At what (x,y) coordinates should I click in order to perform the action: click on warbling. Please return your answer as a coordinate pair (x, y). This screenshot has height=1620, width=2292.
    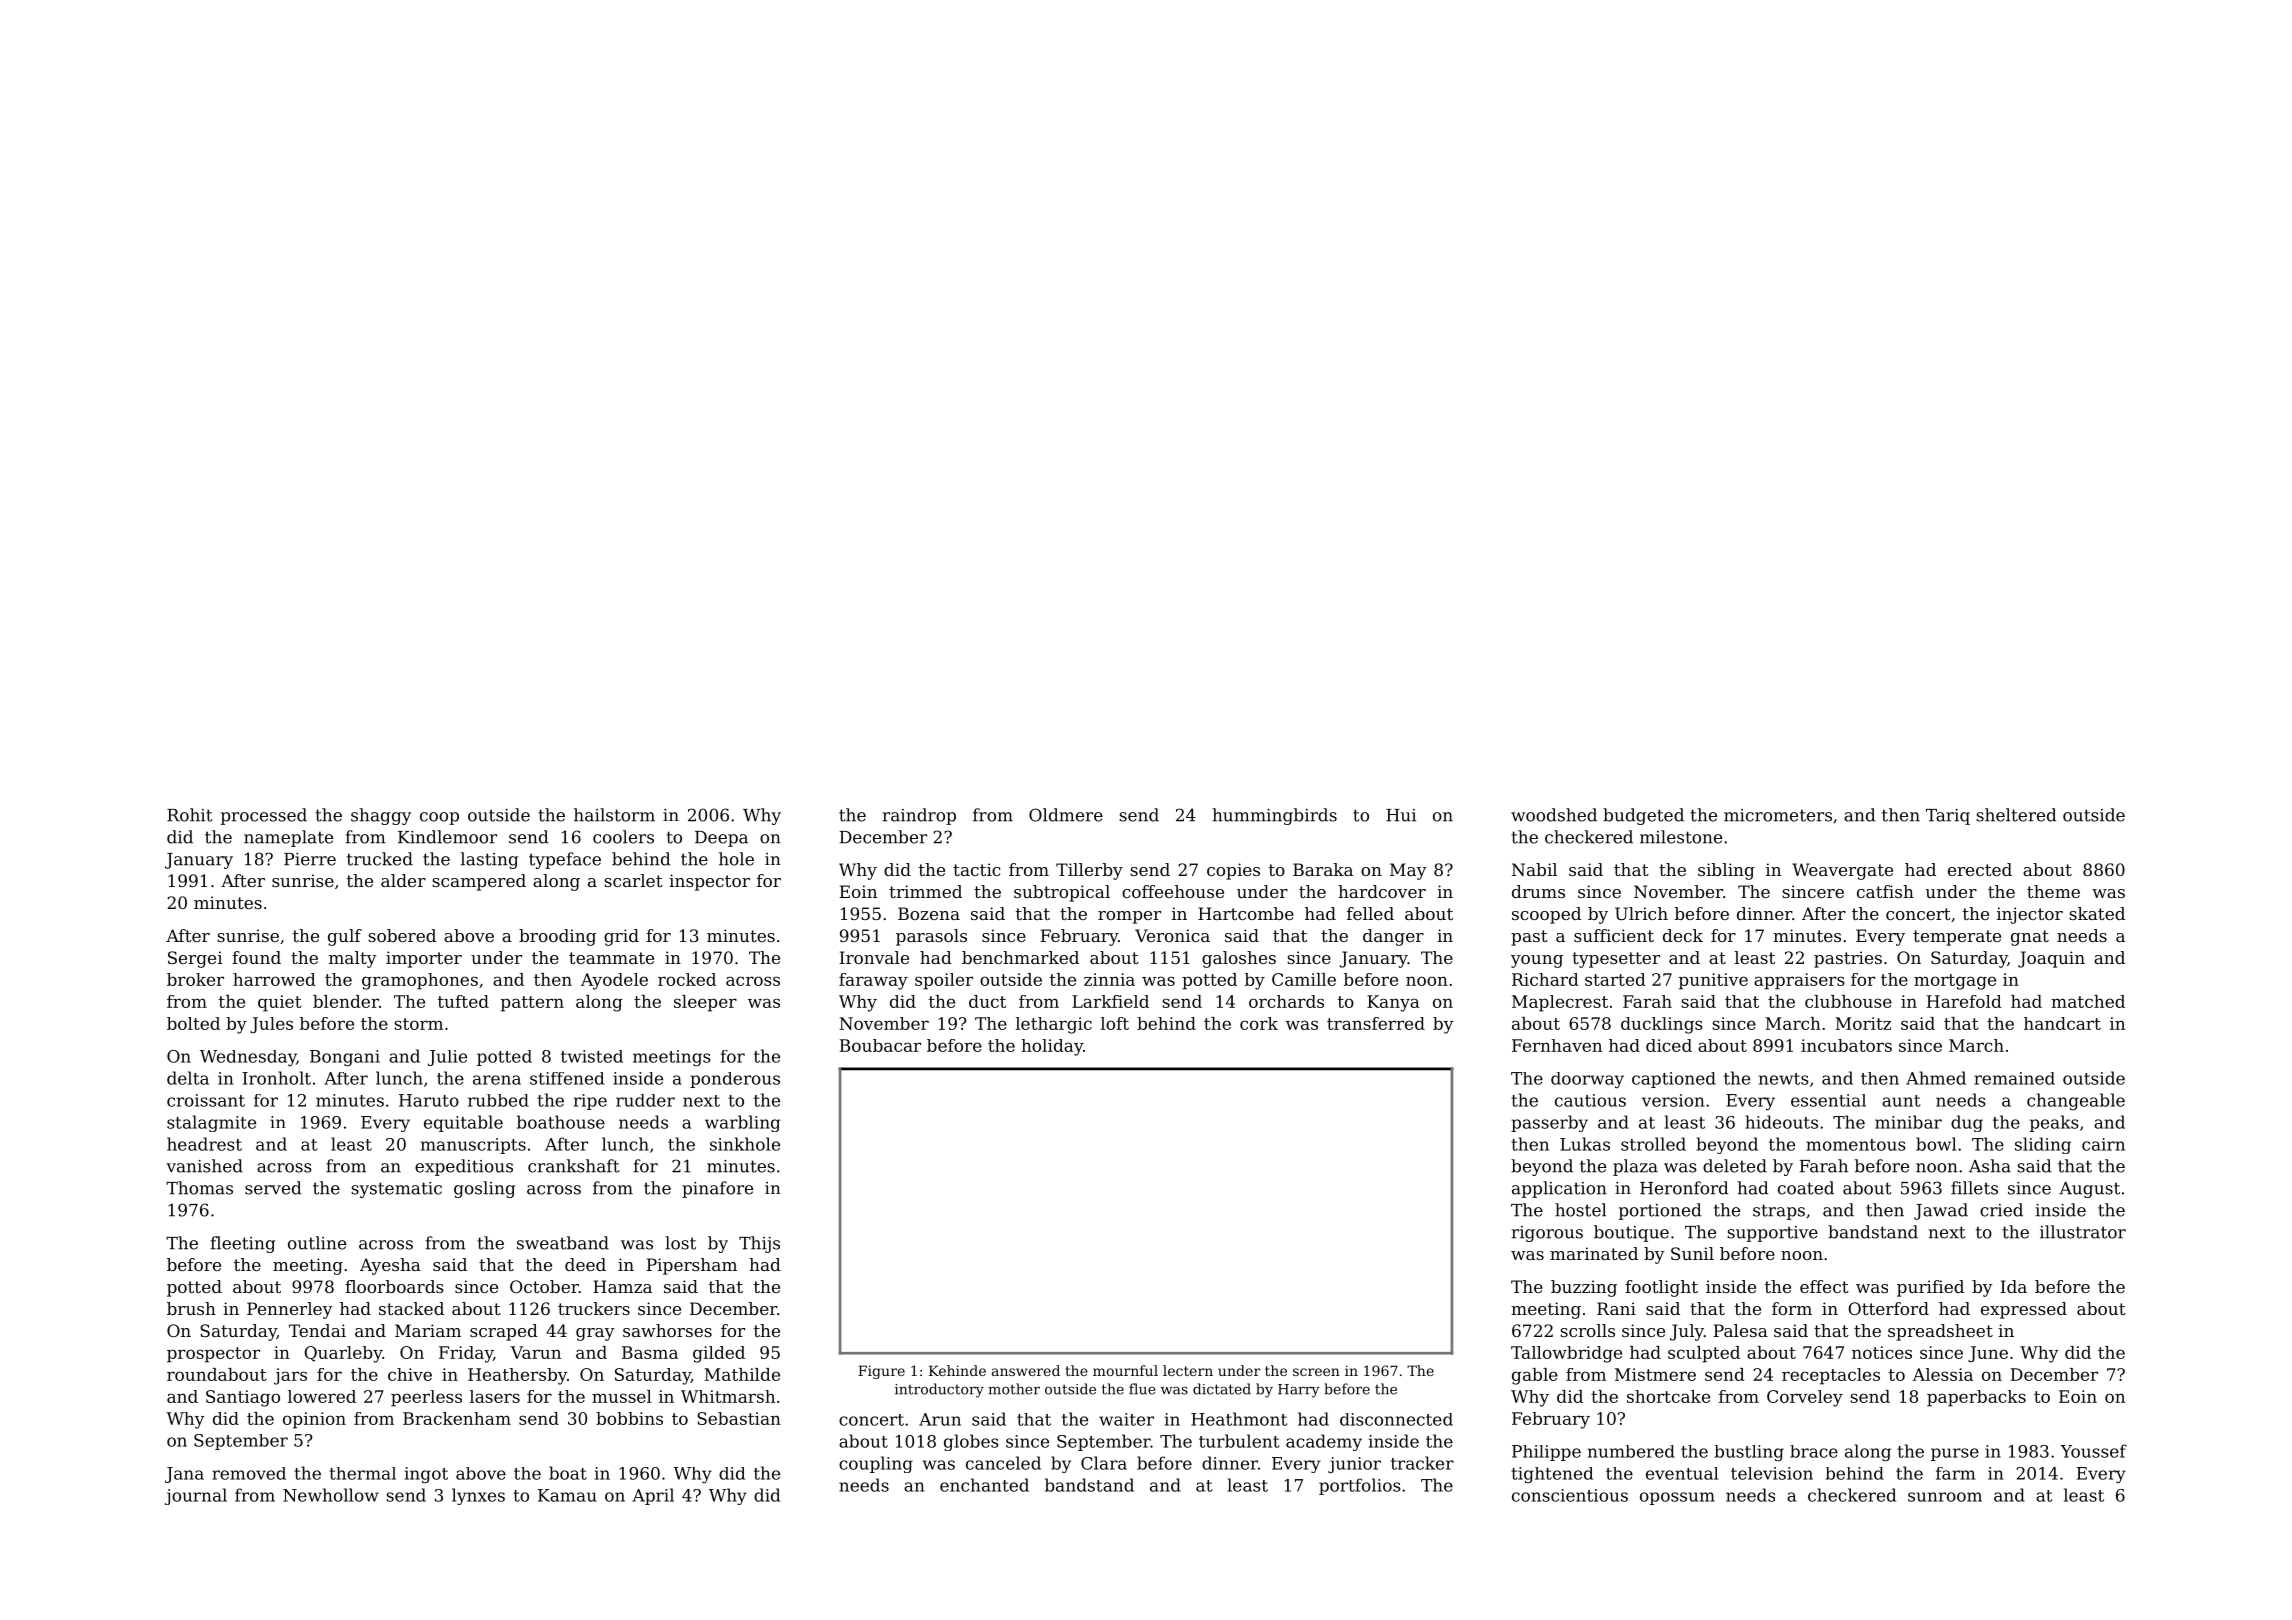
    Looking at the image, I should click on (742, 1123).
